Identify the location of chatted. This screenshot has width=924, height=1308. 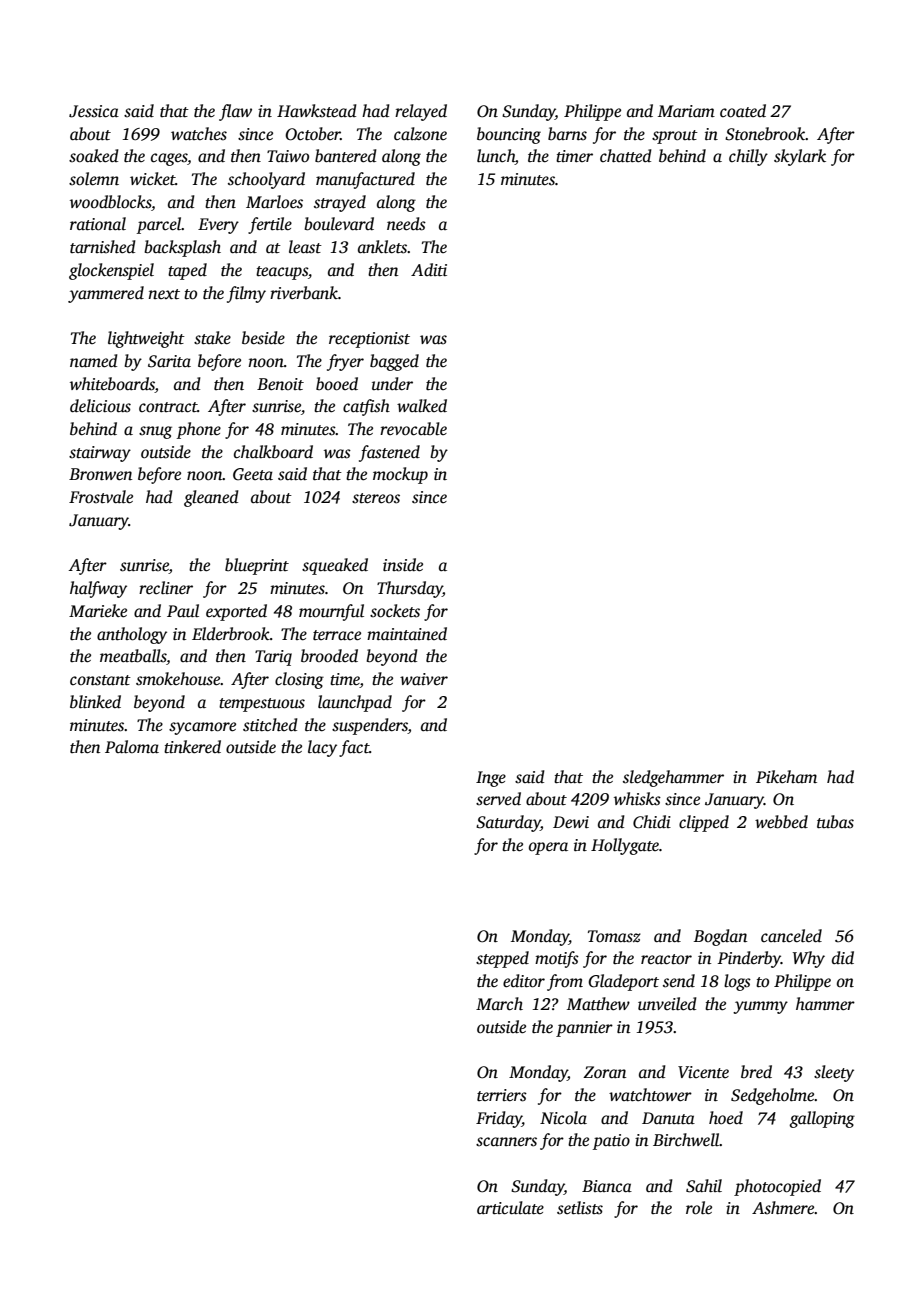
(626, 156).
